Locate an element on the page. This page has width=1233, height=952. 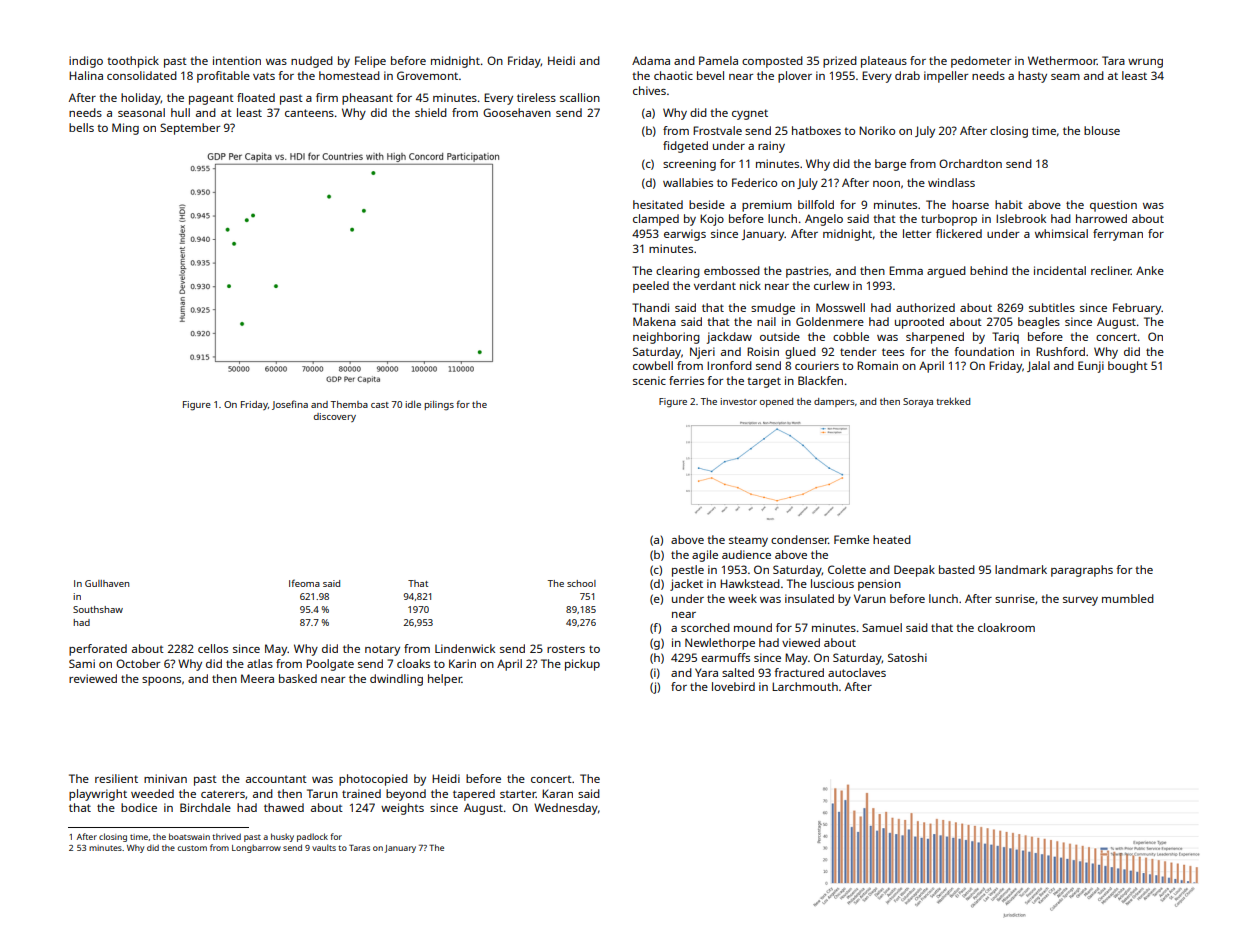
spoons is located at coordinates (161, 681).
